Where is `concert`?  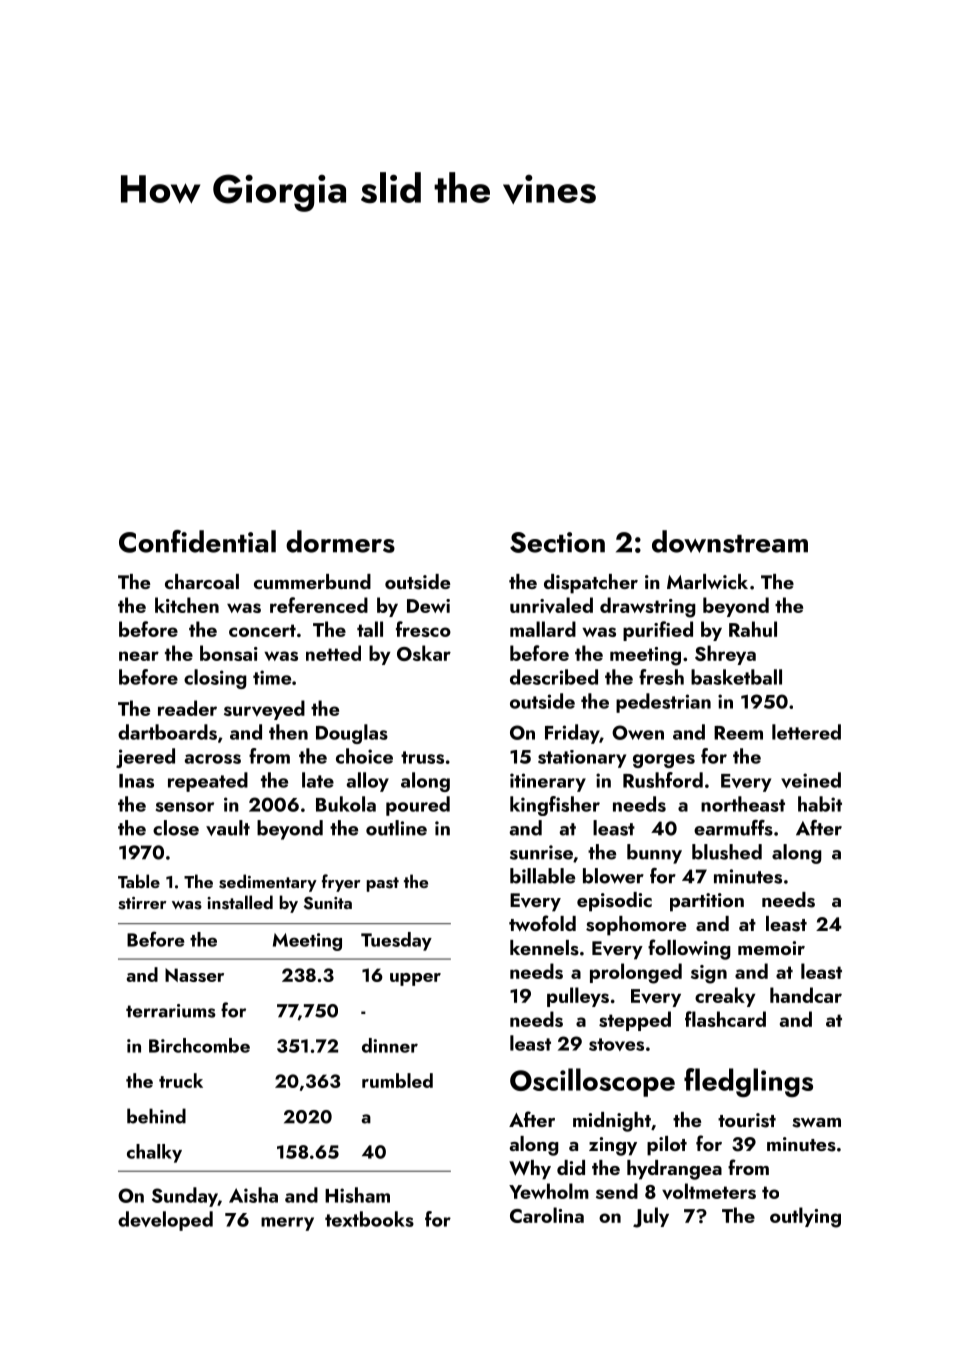
concert is located at coordinates (262, 630).
